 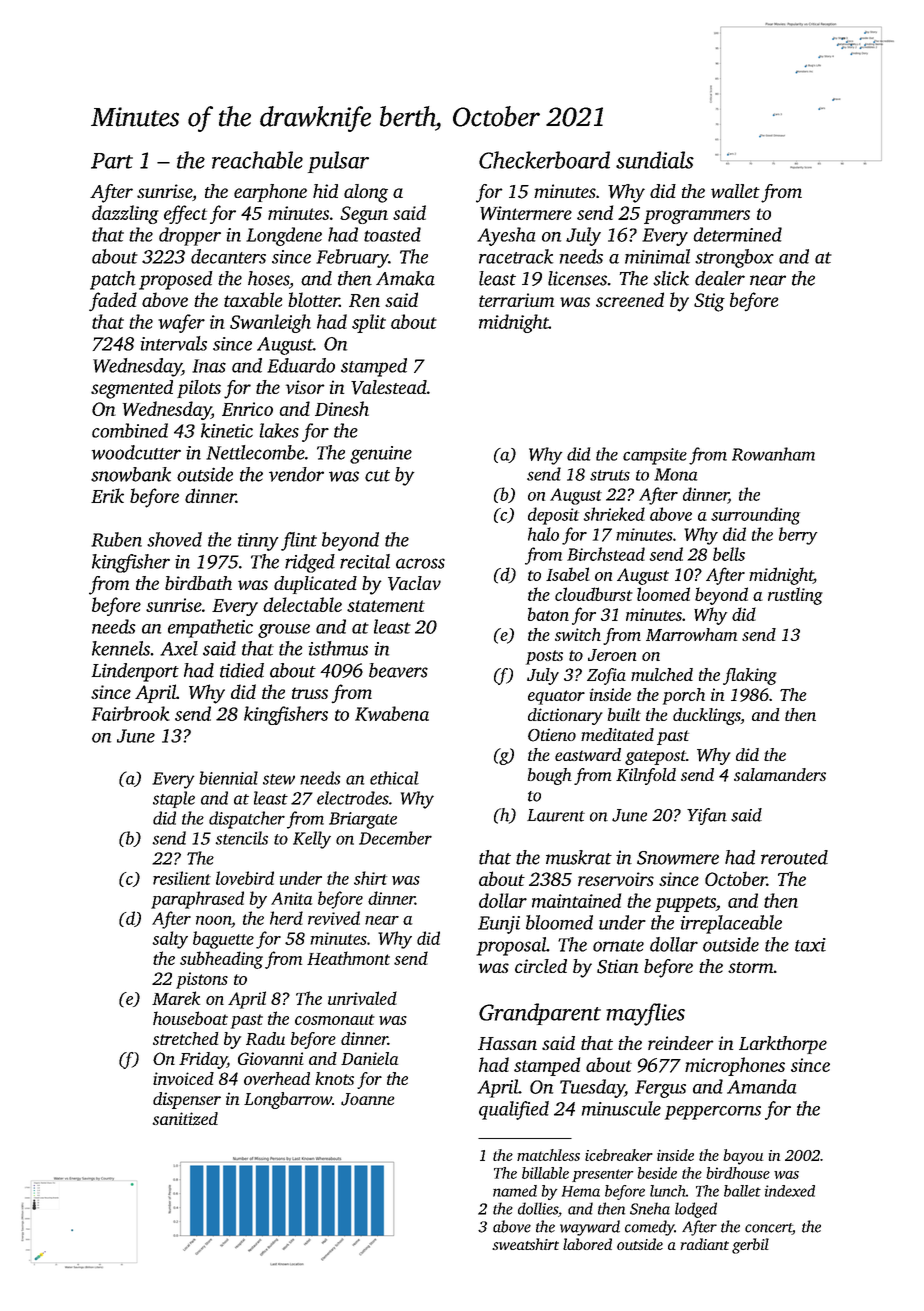 I want to click on electrodes, so click(x=353, y=798).
